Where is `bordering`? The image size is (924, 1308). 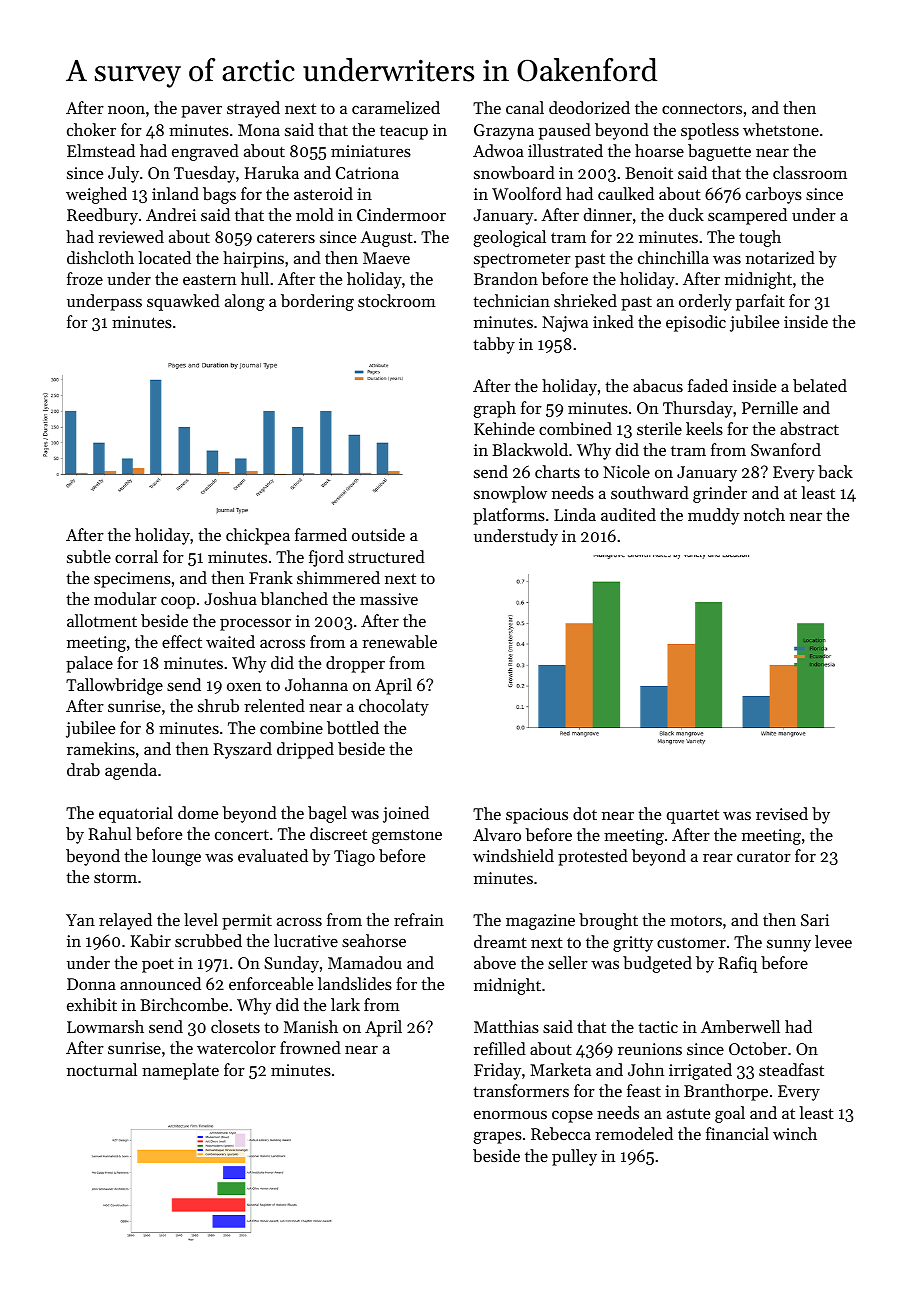 bordering is located at coordinates (317, 302).
